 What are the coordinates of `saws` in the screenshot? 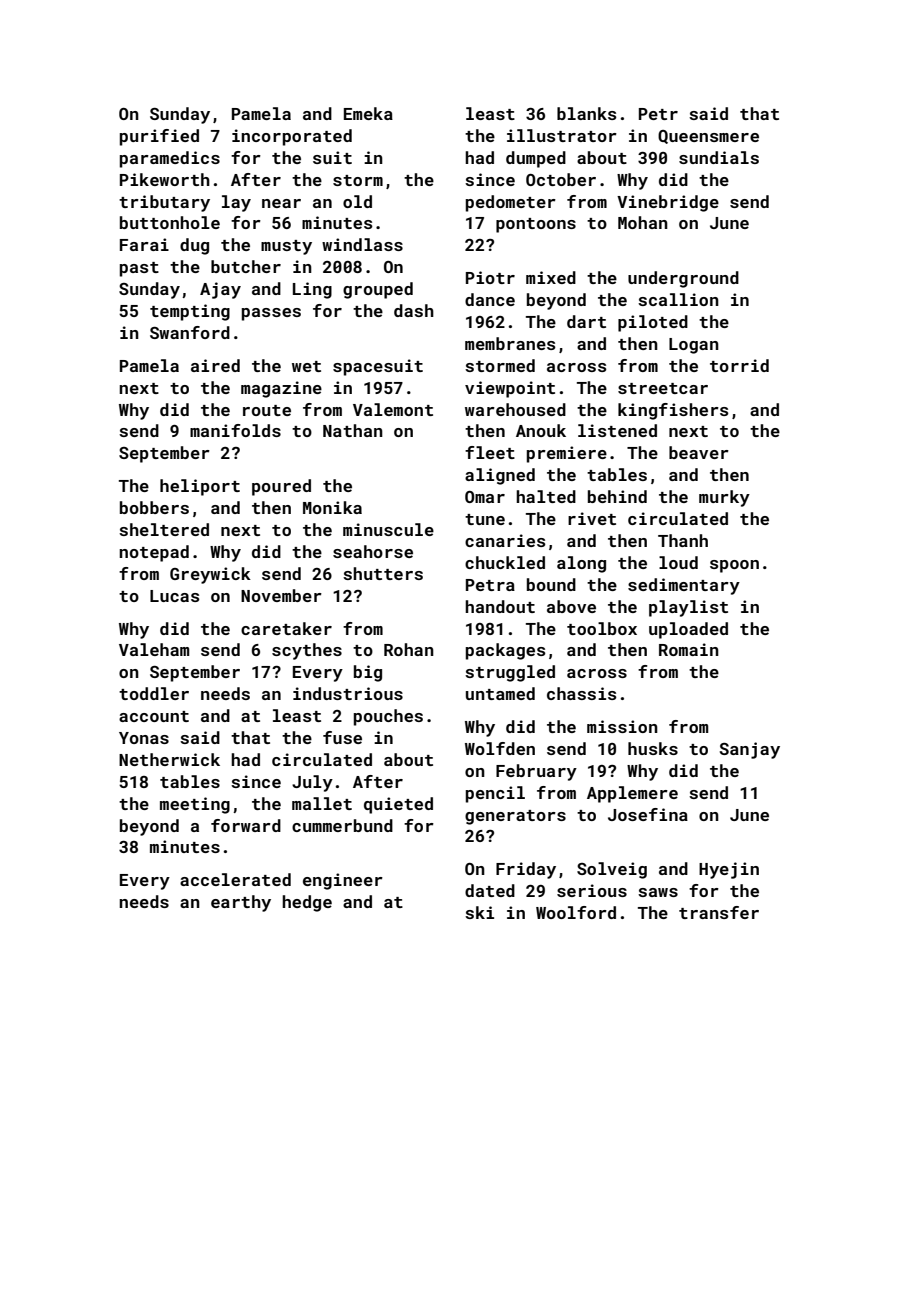 It's located at (658, 892).
